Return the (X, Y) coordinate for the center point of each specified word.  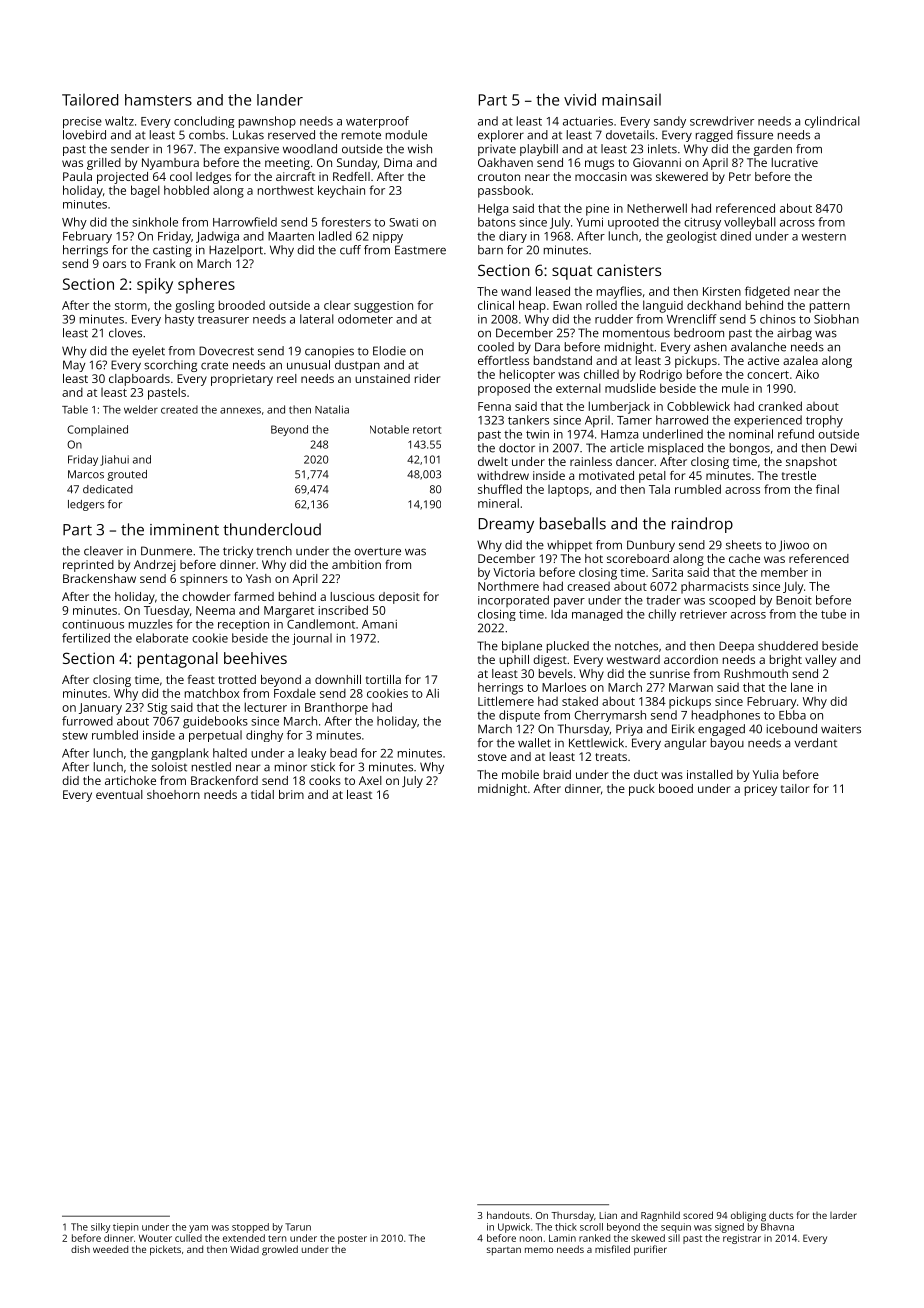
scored (698, 1215)
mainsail (631, 99)
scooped (732, 601)
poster (352, 1239)
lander (280, 100)
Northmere (508, 586)
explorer (501, 136)
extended (244, 1238)
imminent (184, 530)
